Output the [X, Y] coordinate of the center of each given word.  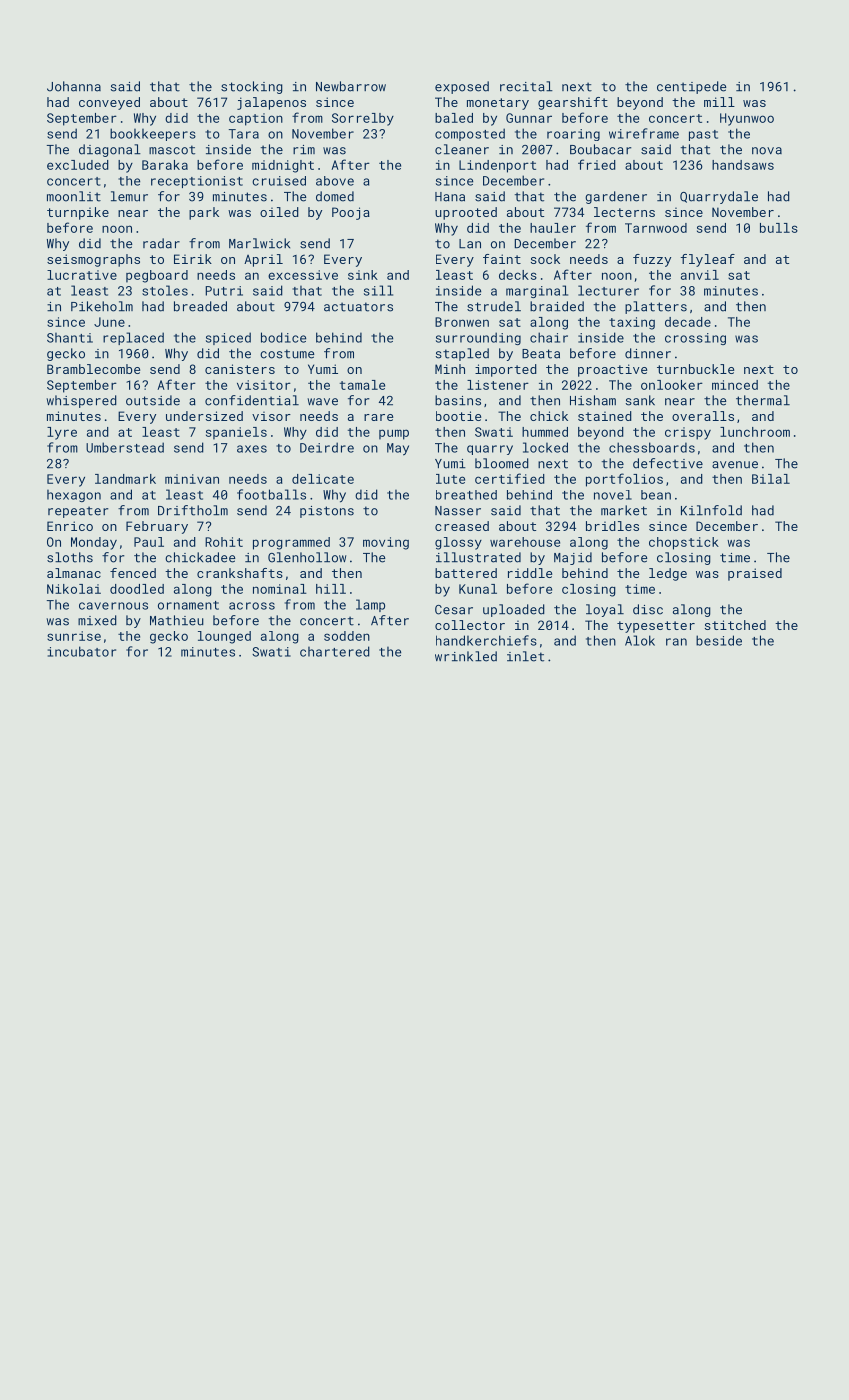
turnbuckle [695, 369]
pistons [327, 512]
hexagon [74, 496]
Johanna [74, 86]
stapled [462, 354]
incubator [82, 651]
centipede [692, 87]
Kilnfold [711, 510]
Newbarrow [351, 86]
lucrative [82, 275]
